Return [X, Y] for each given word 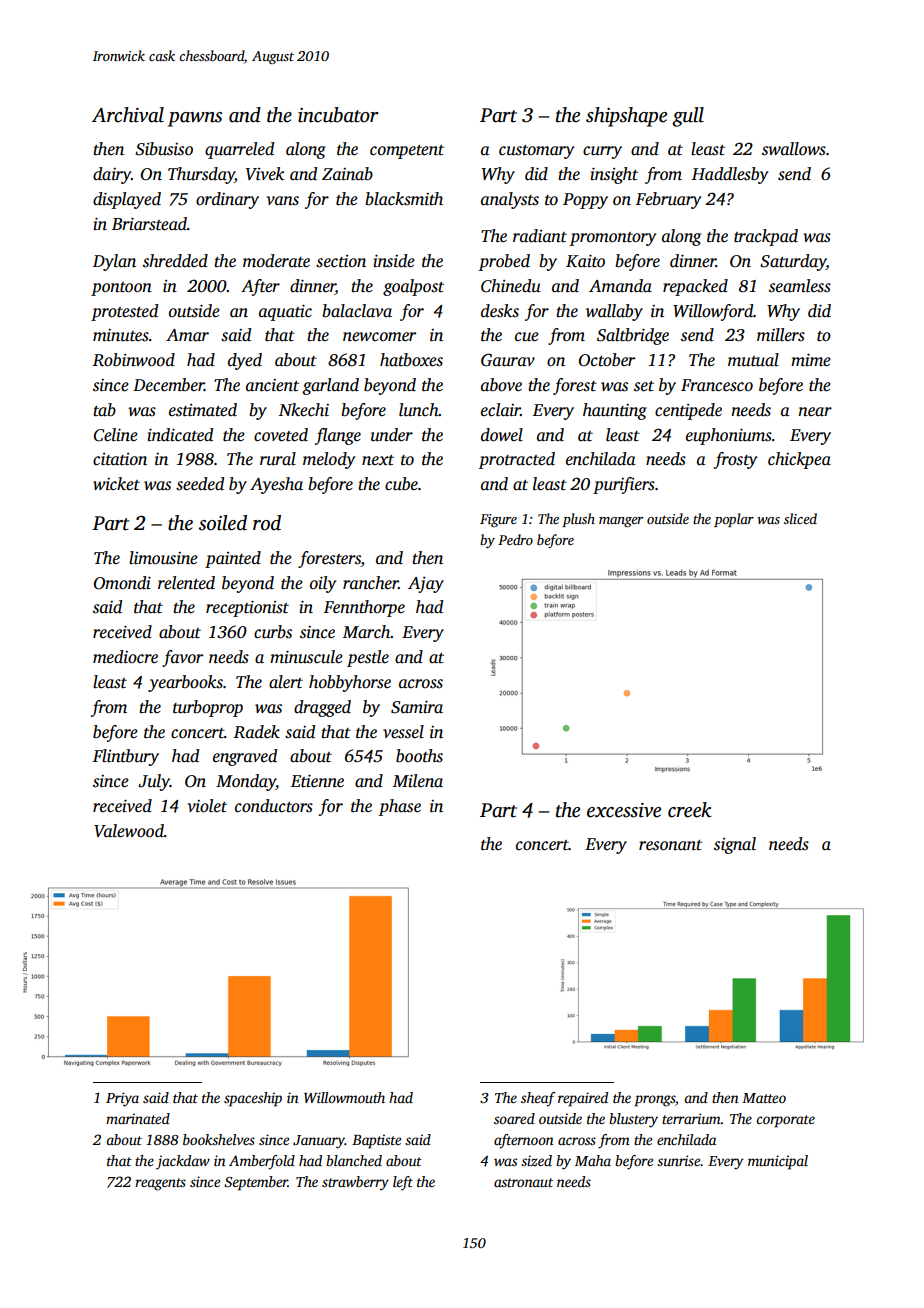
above [501, 385]
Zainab [347, 174]
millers [781, 335]
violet [207, 806]
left [403, 1183]
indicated [180, 435]
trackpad [766, 237]
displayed [127, 200]
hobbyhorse [350, 683]
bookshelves [219, 1139]
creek [690, 810]
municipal [778, 1162]
